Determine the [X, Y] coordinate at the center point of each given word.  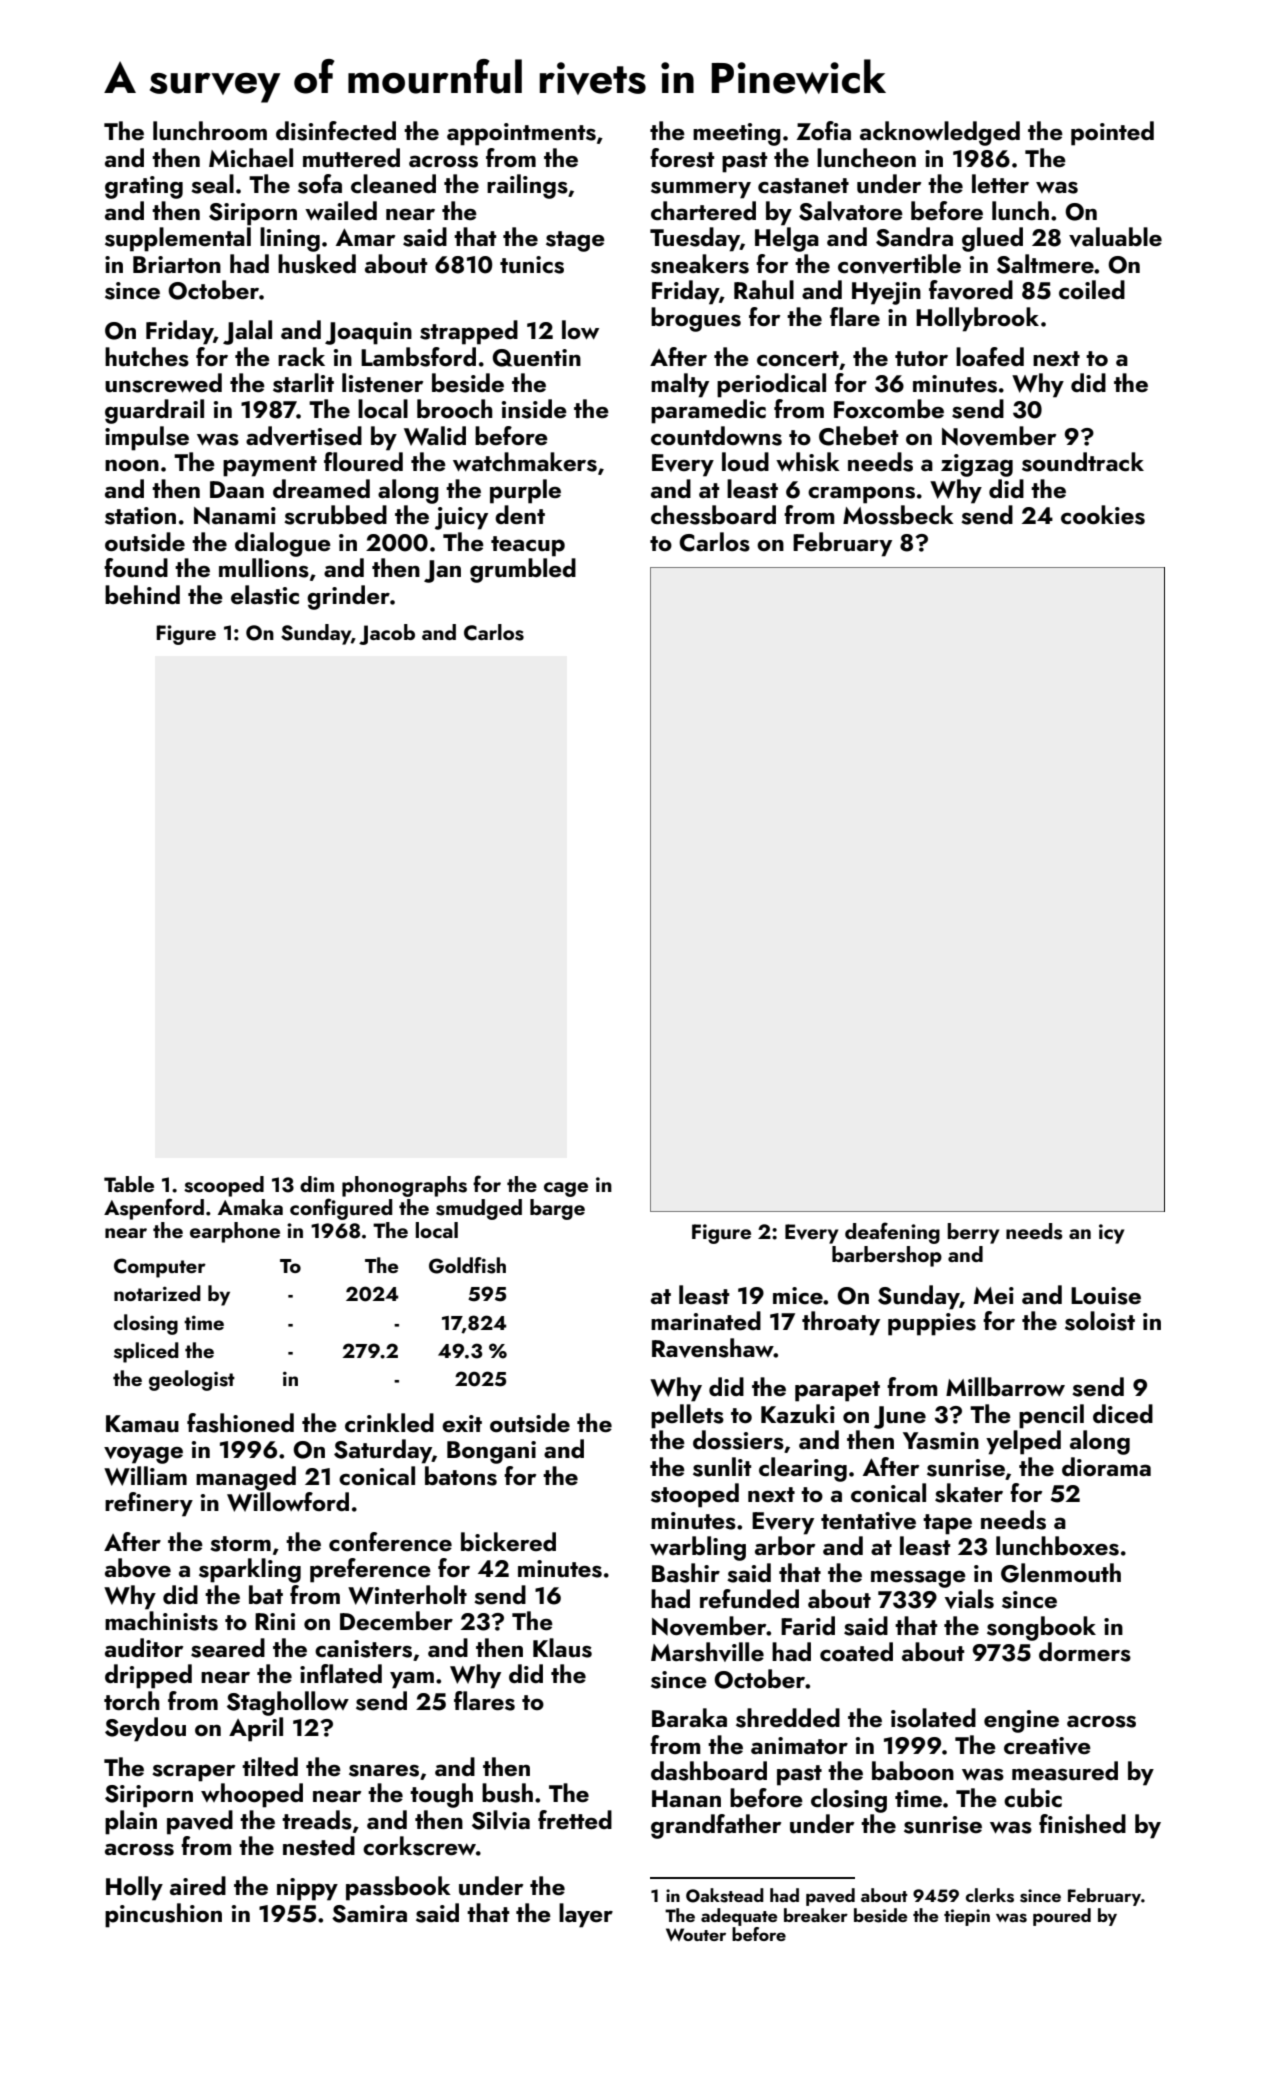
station [140, 516]
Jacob [387, 634]
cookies [1103, 515]
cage [566, 1189]
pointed [1112, 133]
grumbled [523, 570]
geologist [192, 1380]
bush [507, 1793]
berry [973, 1233]
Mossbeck [898, 515]
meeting [737, 134]
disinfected [336, 131]
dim [317, 1184]
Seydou [145, 1729]
